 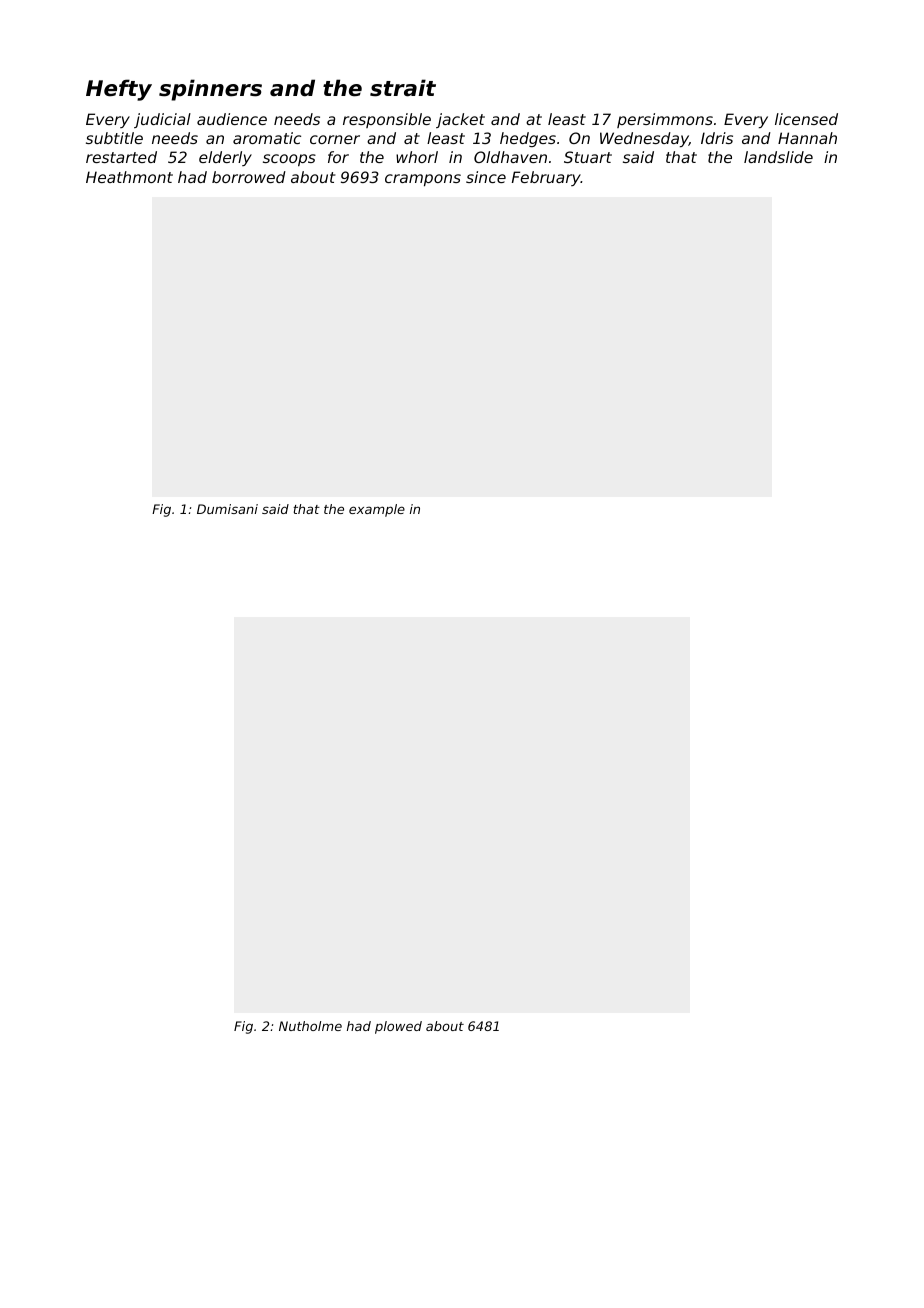 What do you see at coordinates (227, 509) in the document?
I see `Dumisani` at bounding box center [227, 509].
